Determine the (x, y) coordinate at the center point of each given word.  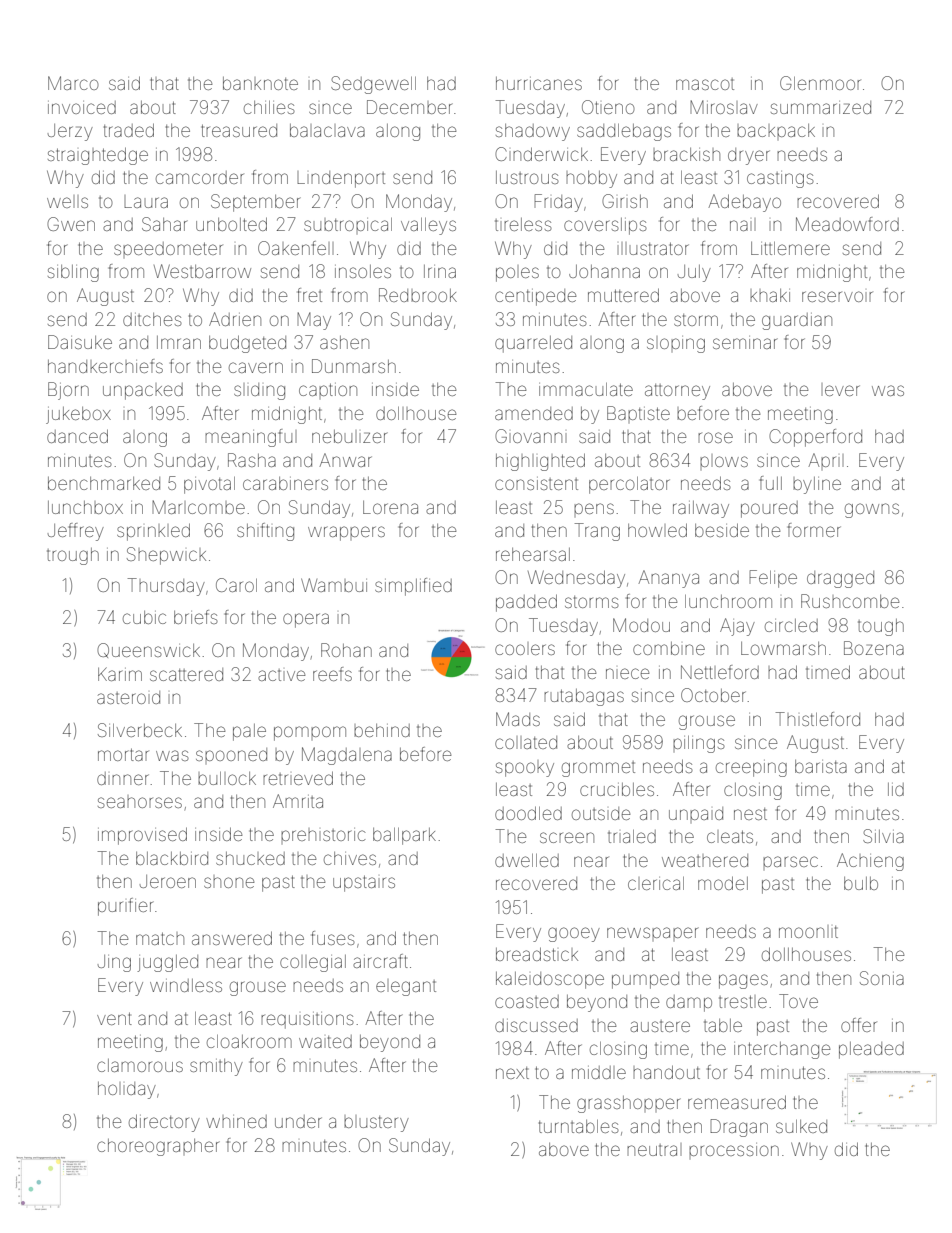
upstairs (364, 883)
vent (114, 1018)
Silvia (883, 836)
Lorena (390, 507)
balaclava (327, 130)
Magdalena (347, 756)
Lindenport (341, 179)
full (771, 483)
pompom (310, 733)
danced (77, 436)
